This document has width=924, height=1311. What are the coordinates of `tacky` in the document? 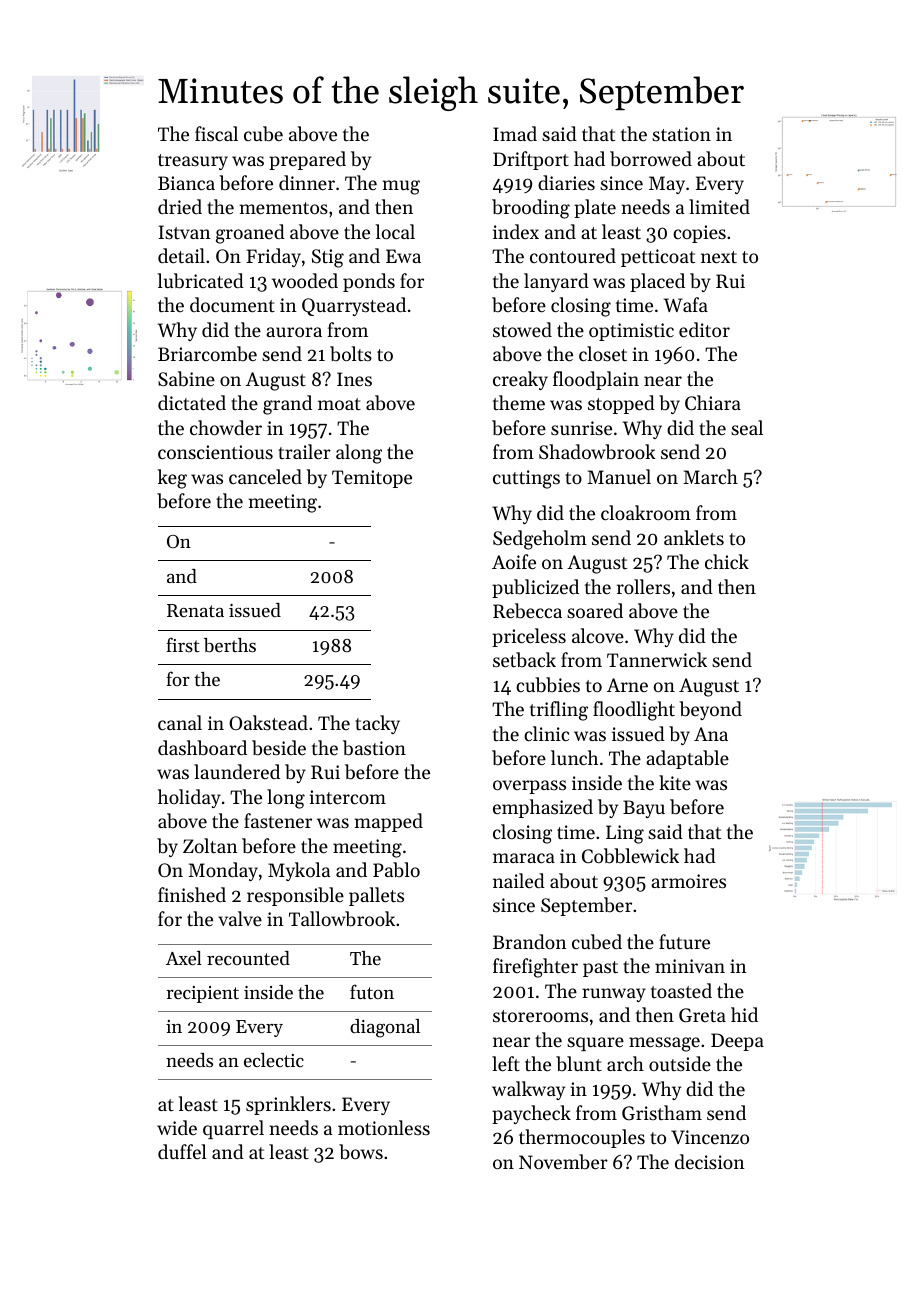 It's located at (377, 724).
